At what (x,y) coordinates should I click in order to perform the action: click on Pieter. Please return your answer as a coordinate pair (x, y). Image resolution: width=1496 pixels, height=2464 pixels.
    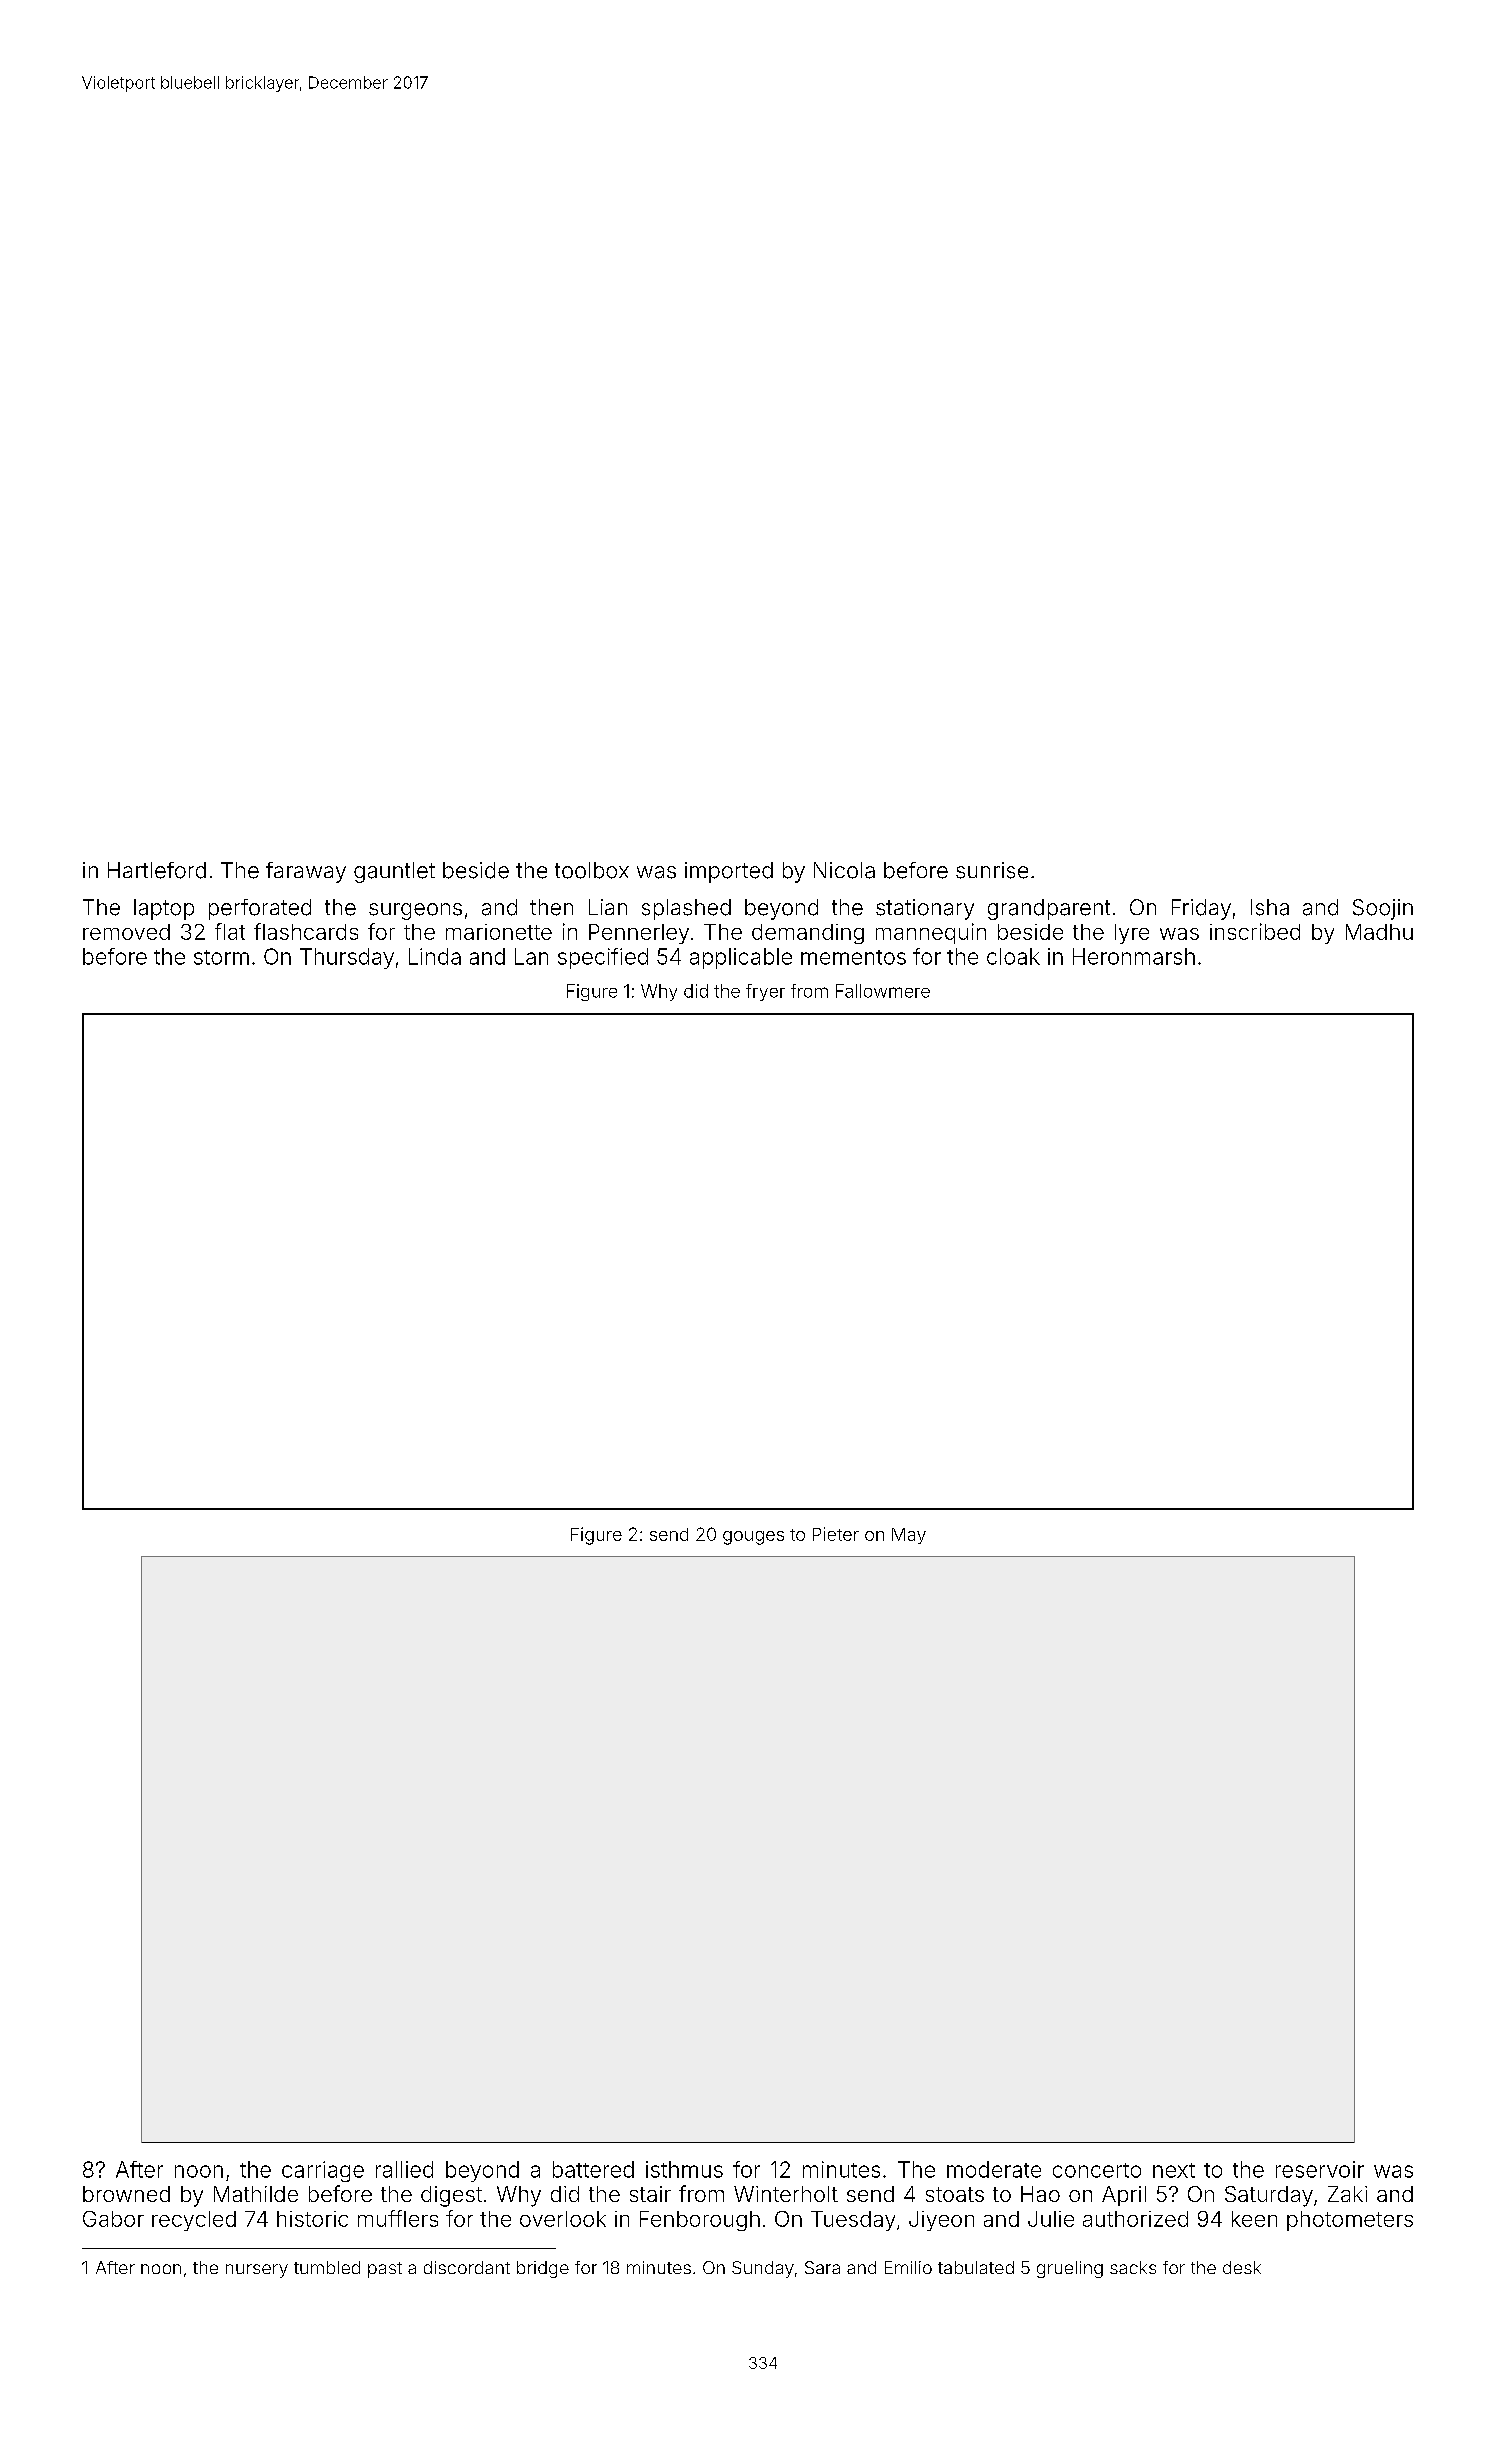
    Looking at the image, I should click on (836, 1534).
